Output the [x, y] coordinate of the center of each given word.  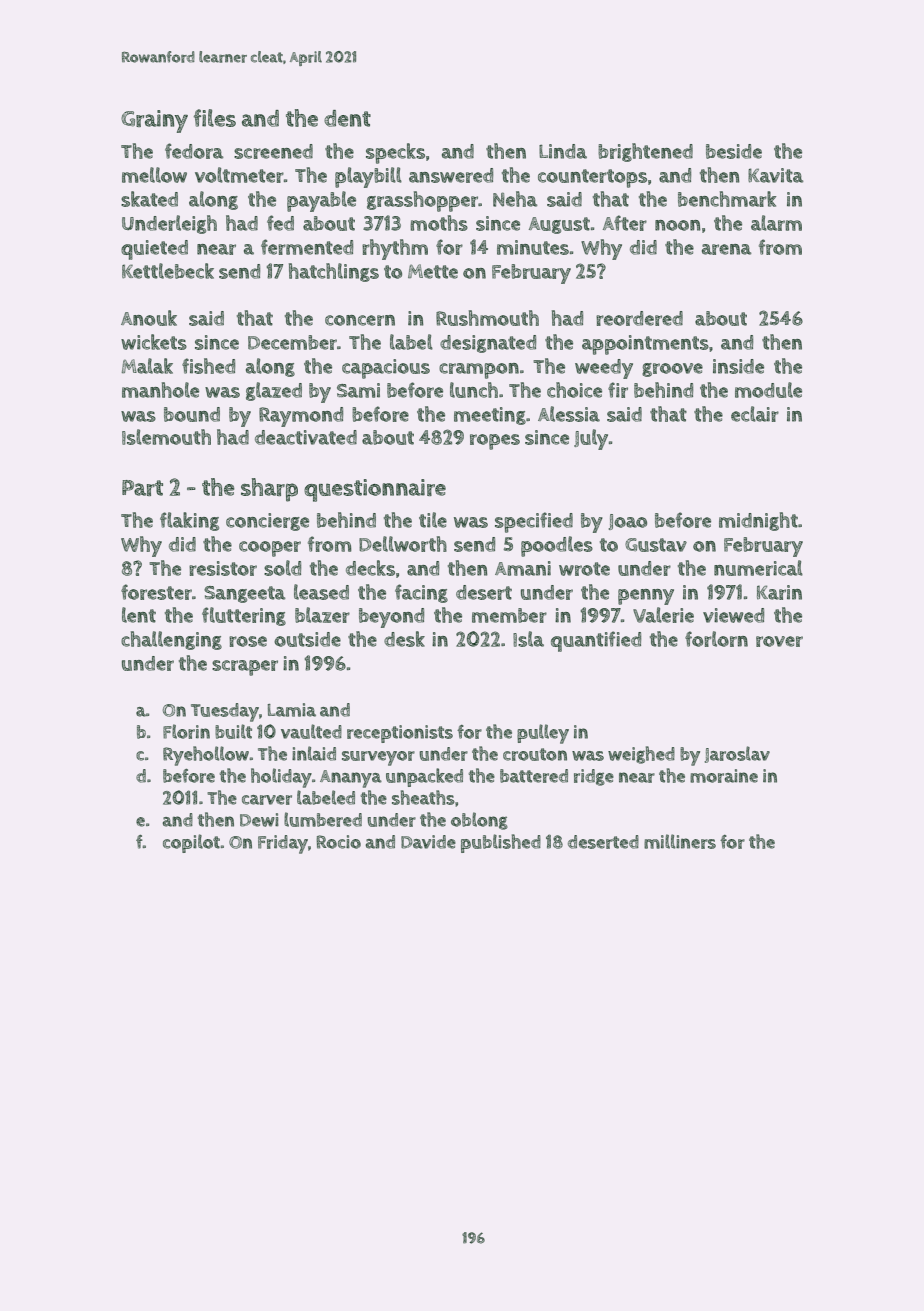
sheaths [423, 797]
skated [149, 199]
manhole [160, 390]
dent [347, 118]
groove [672, 370]
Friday [283, 844]
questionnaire [375, 490]
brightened [645, 152]
